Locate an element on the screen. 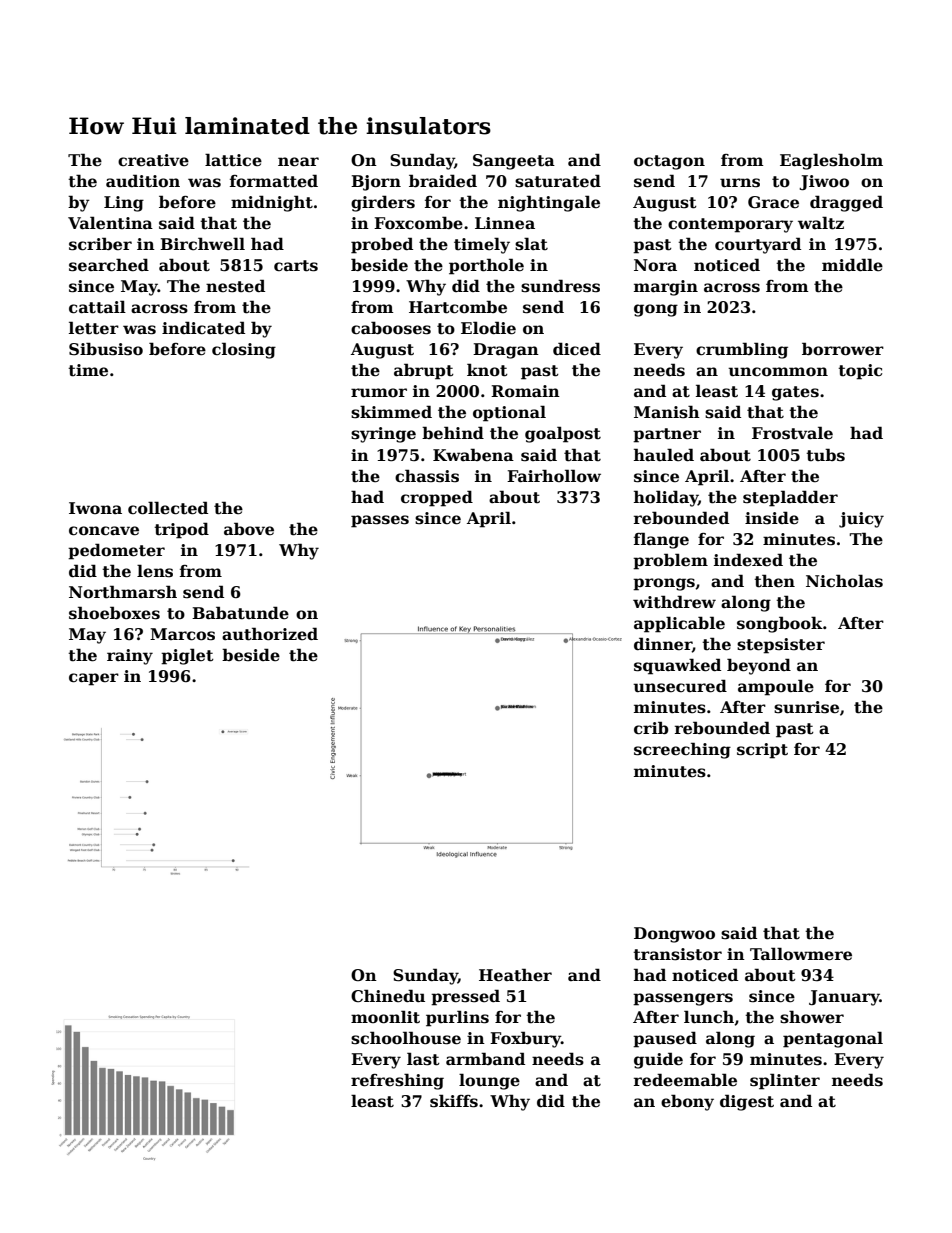 The image size is (952, 1233). Elodie is located at coordinates (488, 328).
